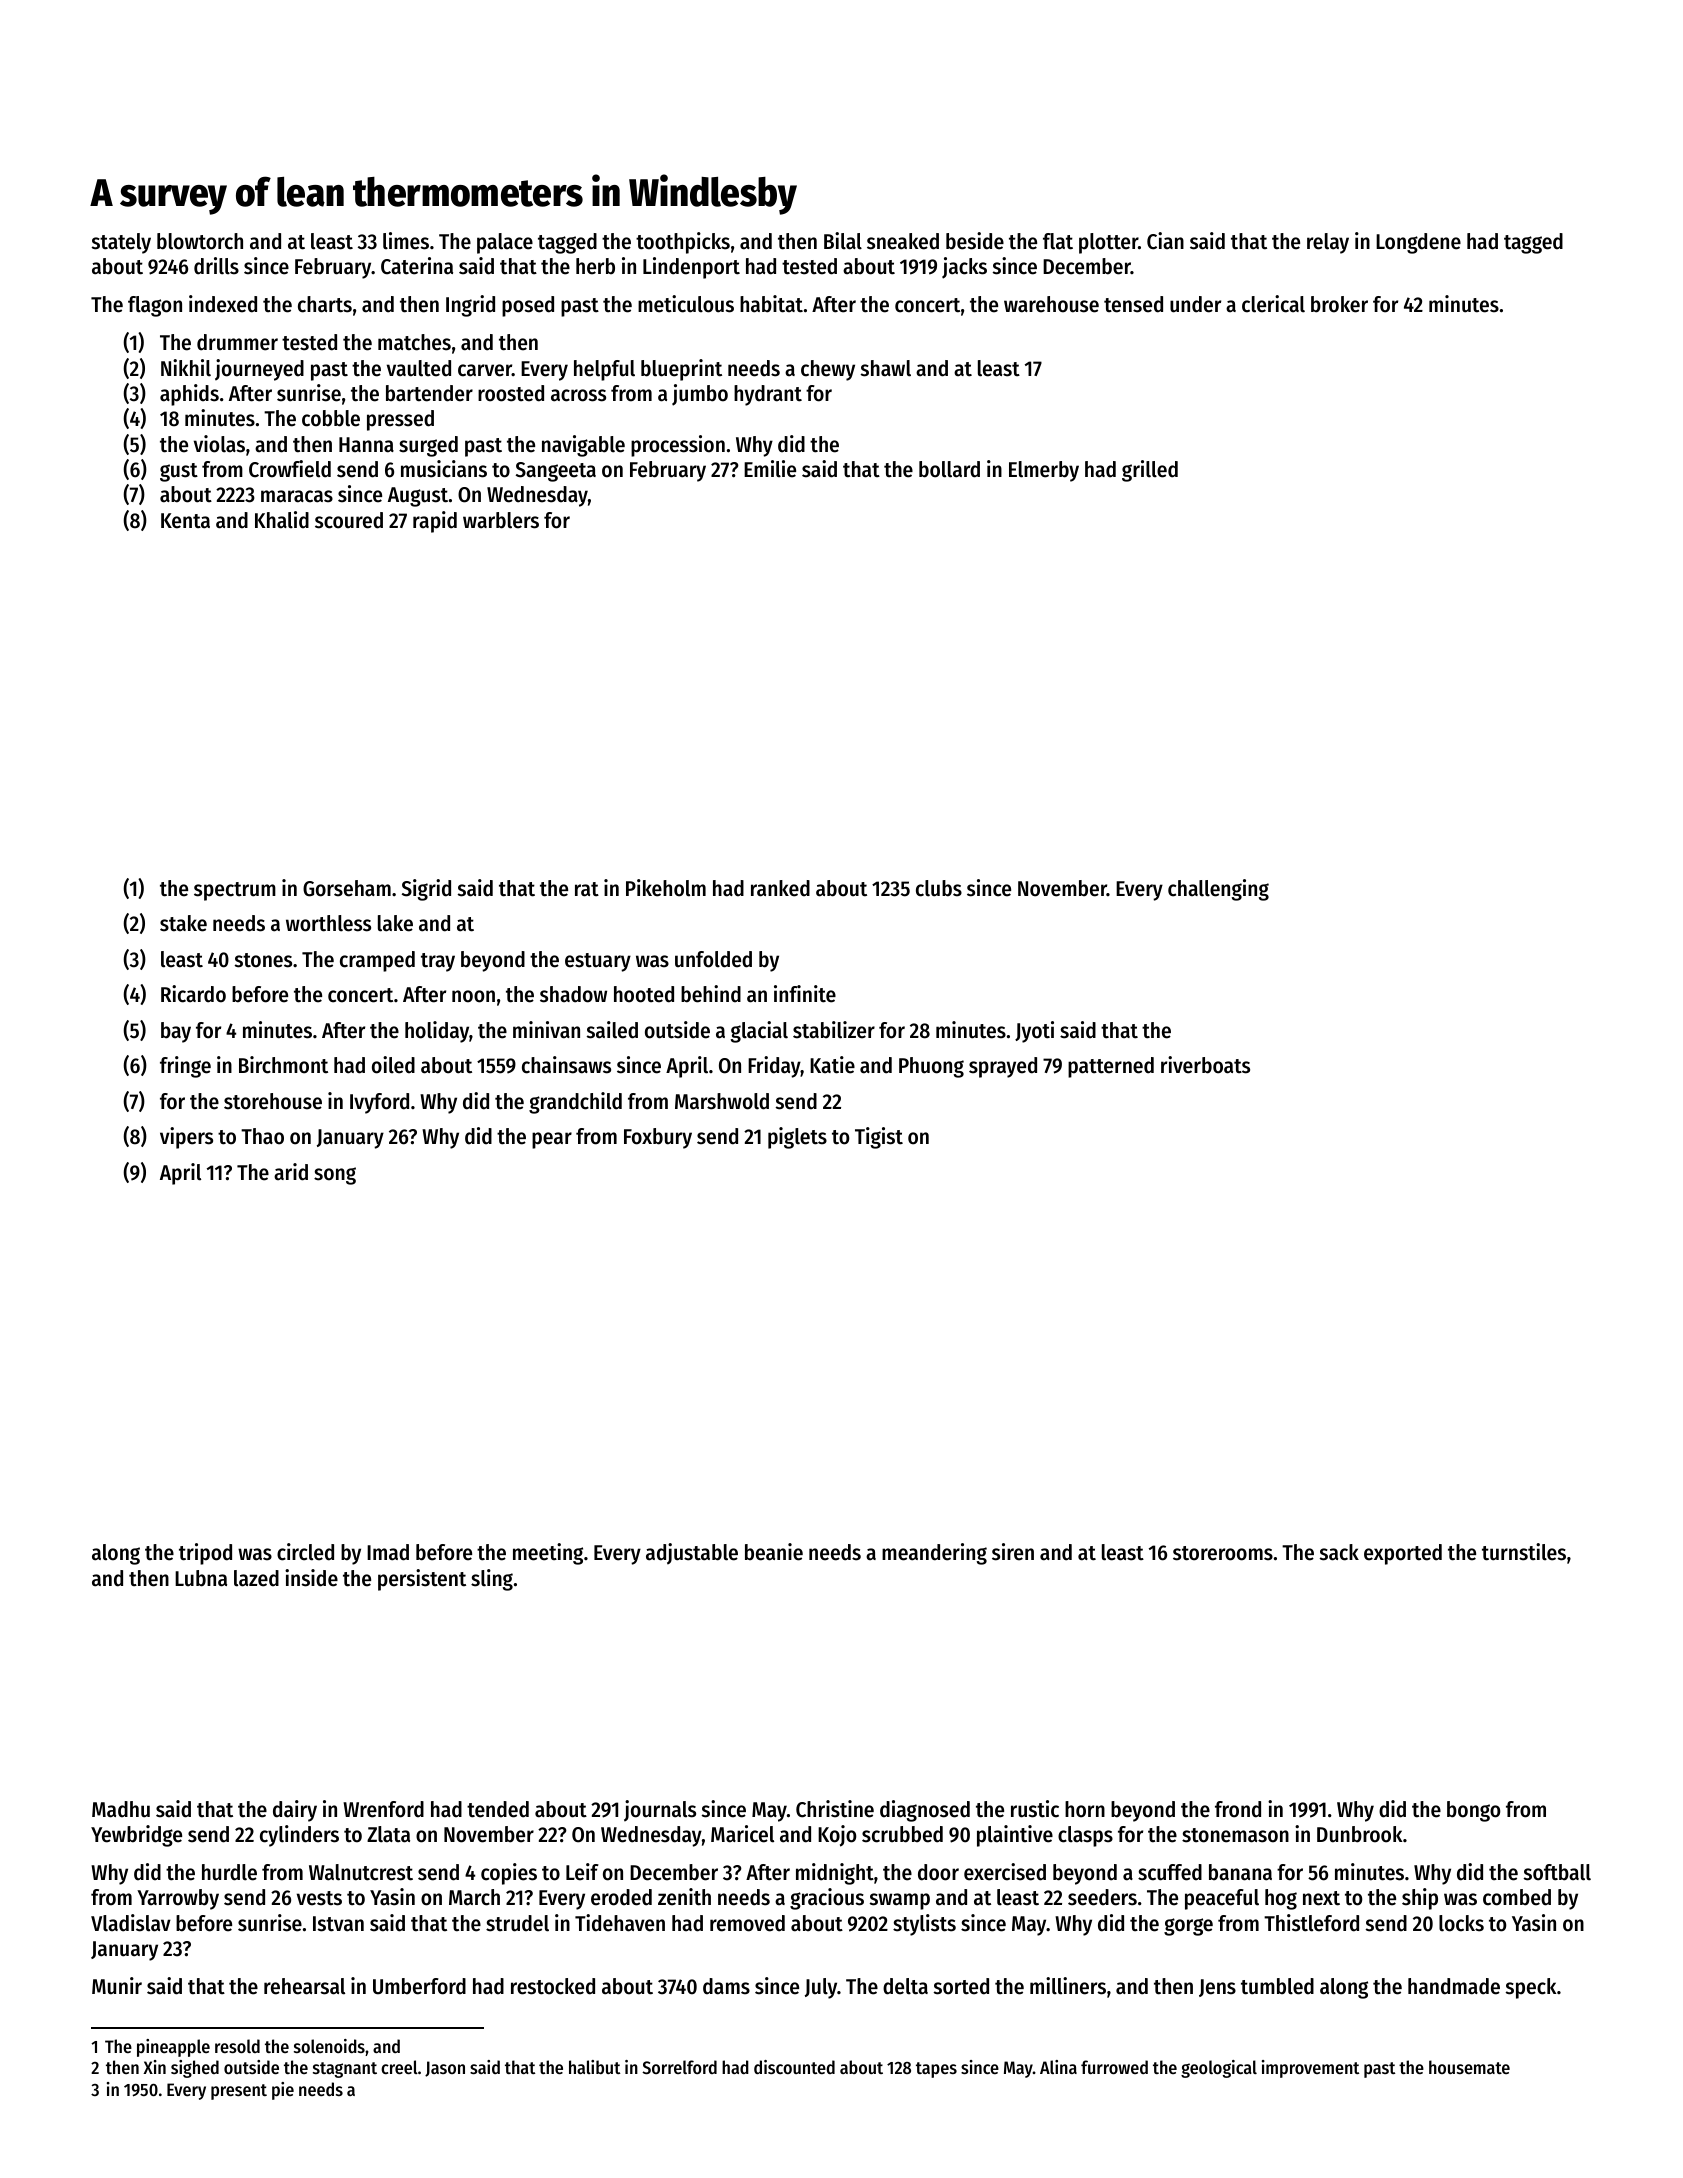 The width and height of the page is (1683, 2178). Describe the element at coordinates (388, 1552) in the page. I see `Imad` at that location.
